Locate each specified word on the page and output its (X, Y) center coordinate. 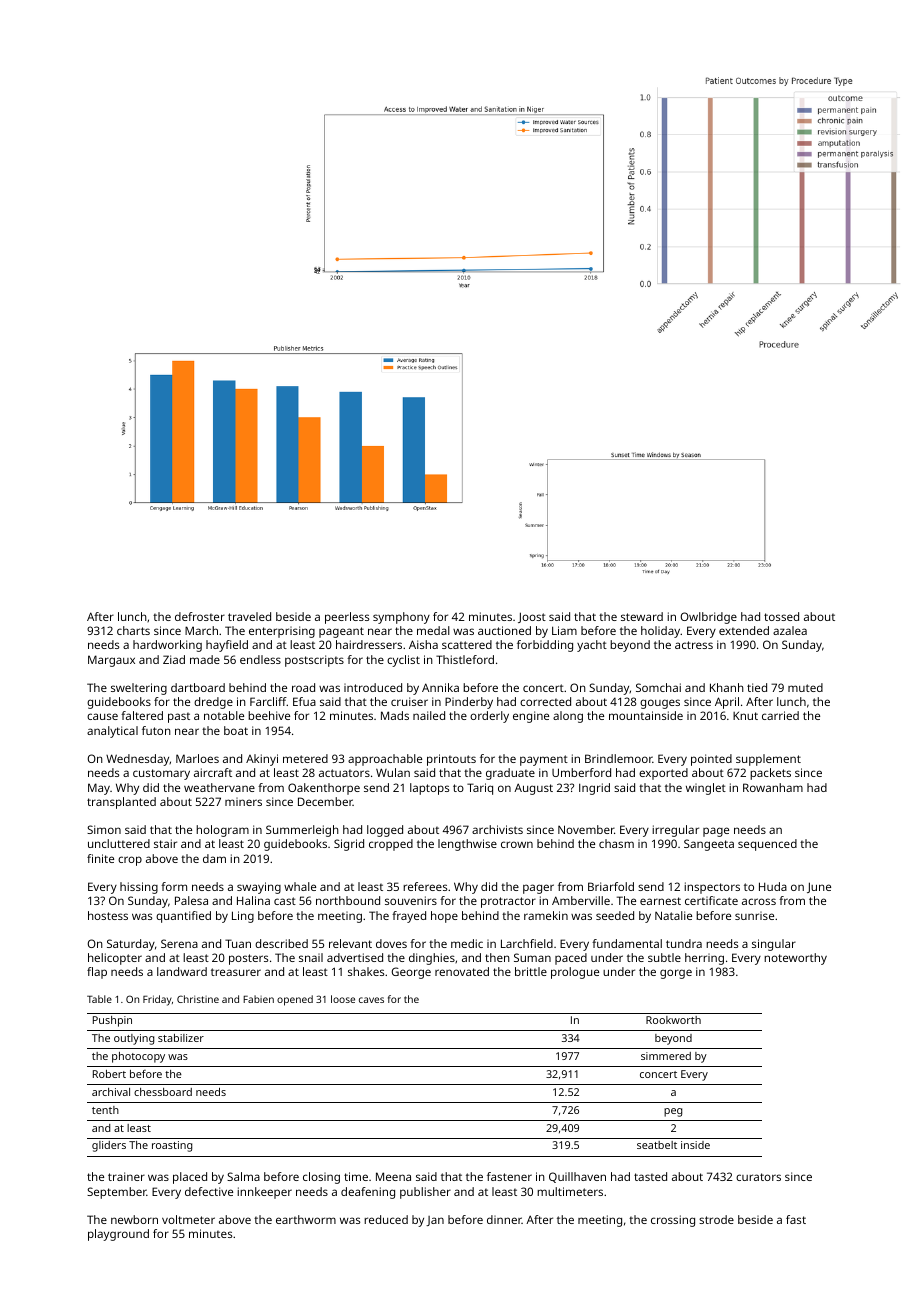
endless (260, 659)
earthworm (306, 1219)
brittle (531, 971)
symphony (401, 618)
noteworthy (795, 959)
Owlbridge (708, 618)
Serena (179, 943)
